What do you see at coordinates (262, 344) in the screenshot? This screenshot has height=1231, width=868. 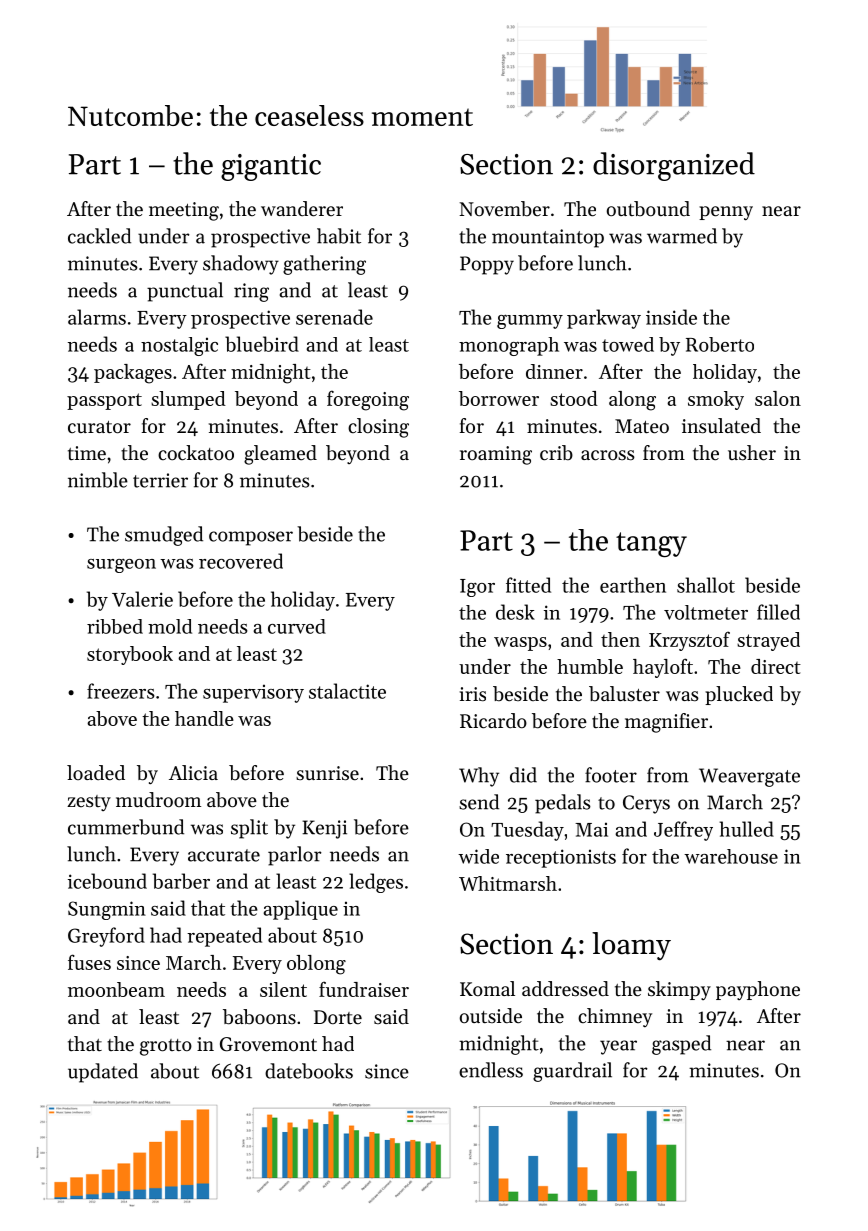 I see `bluebird` at bounding box center [262, 344].
